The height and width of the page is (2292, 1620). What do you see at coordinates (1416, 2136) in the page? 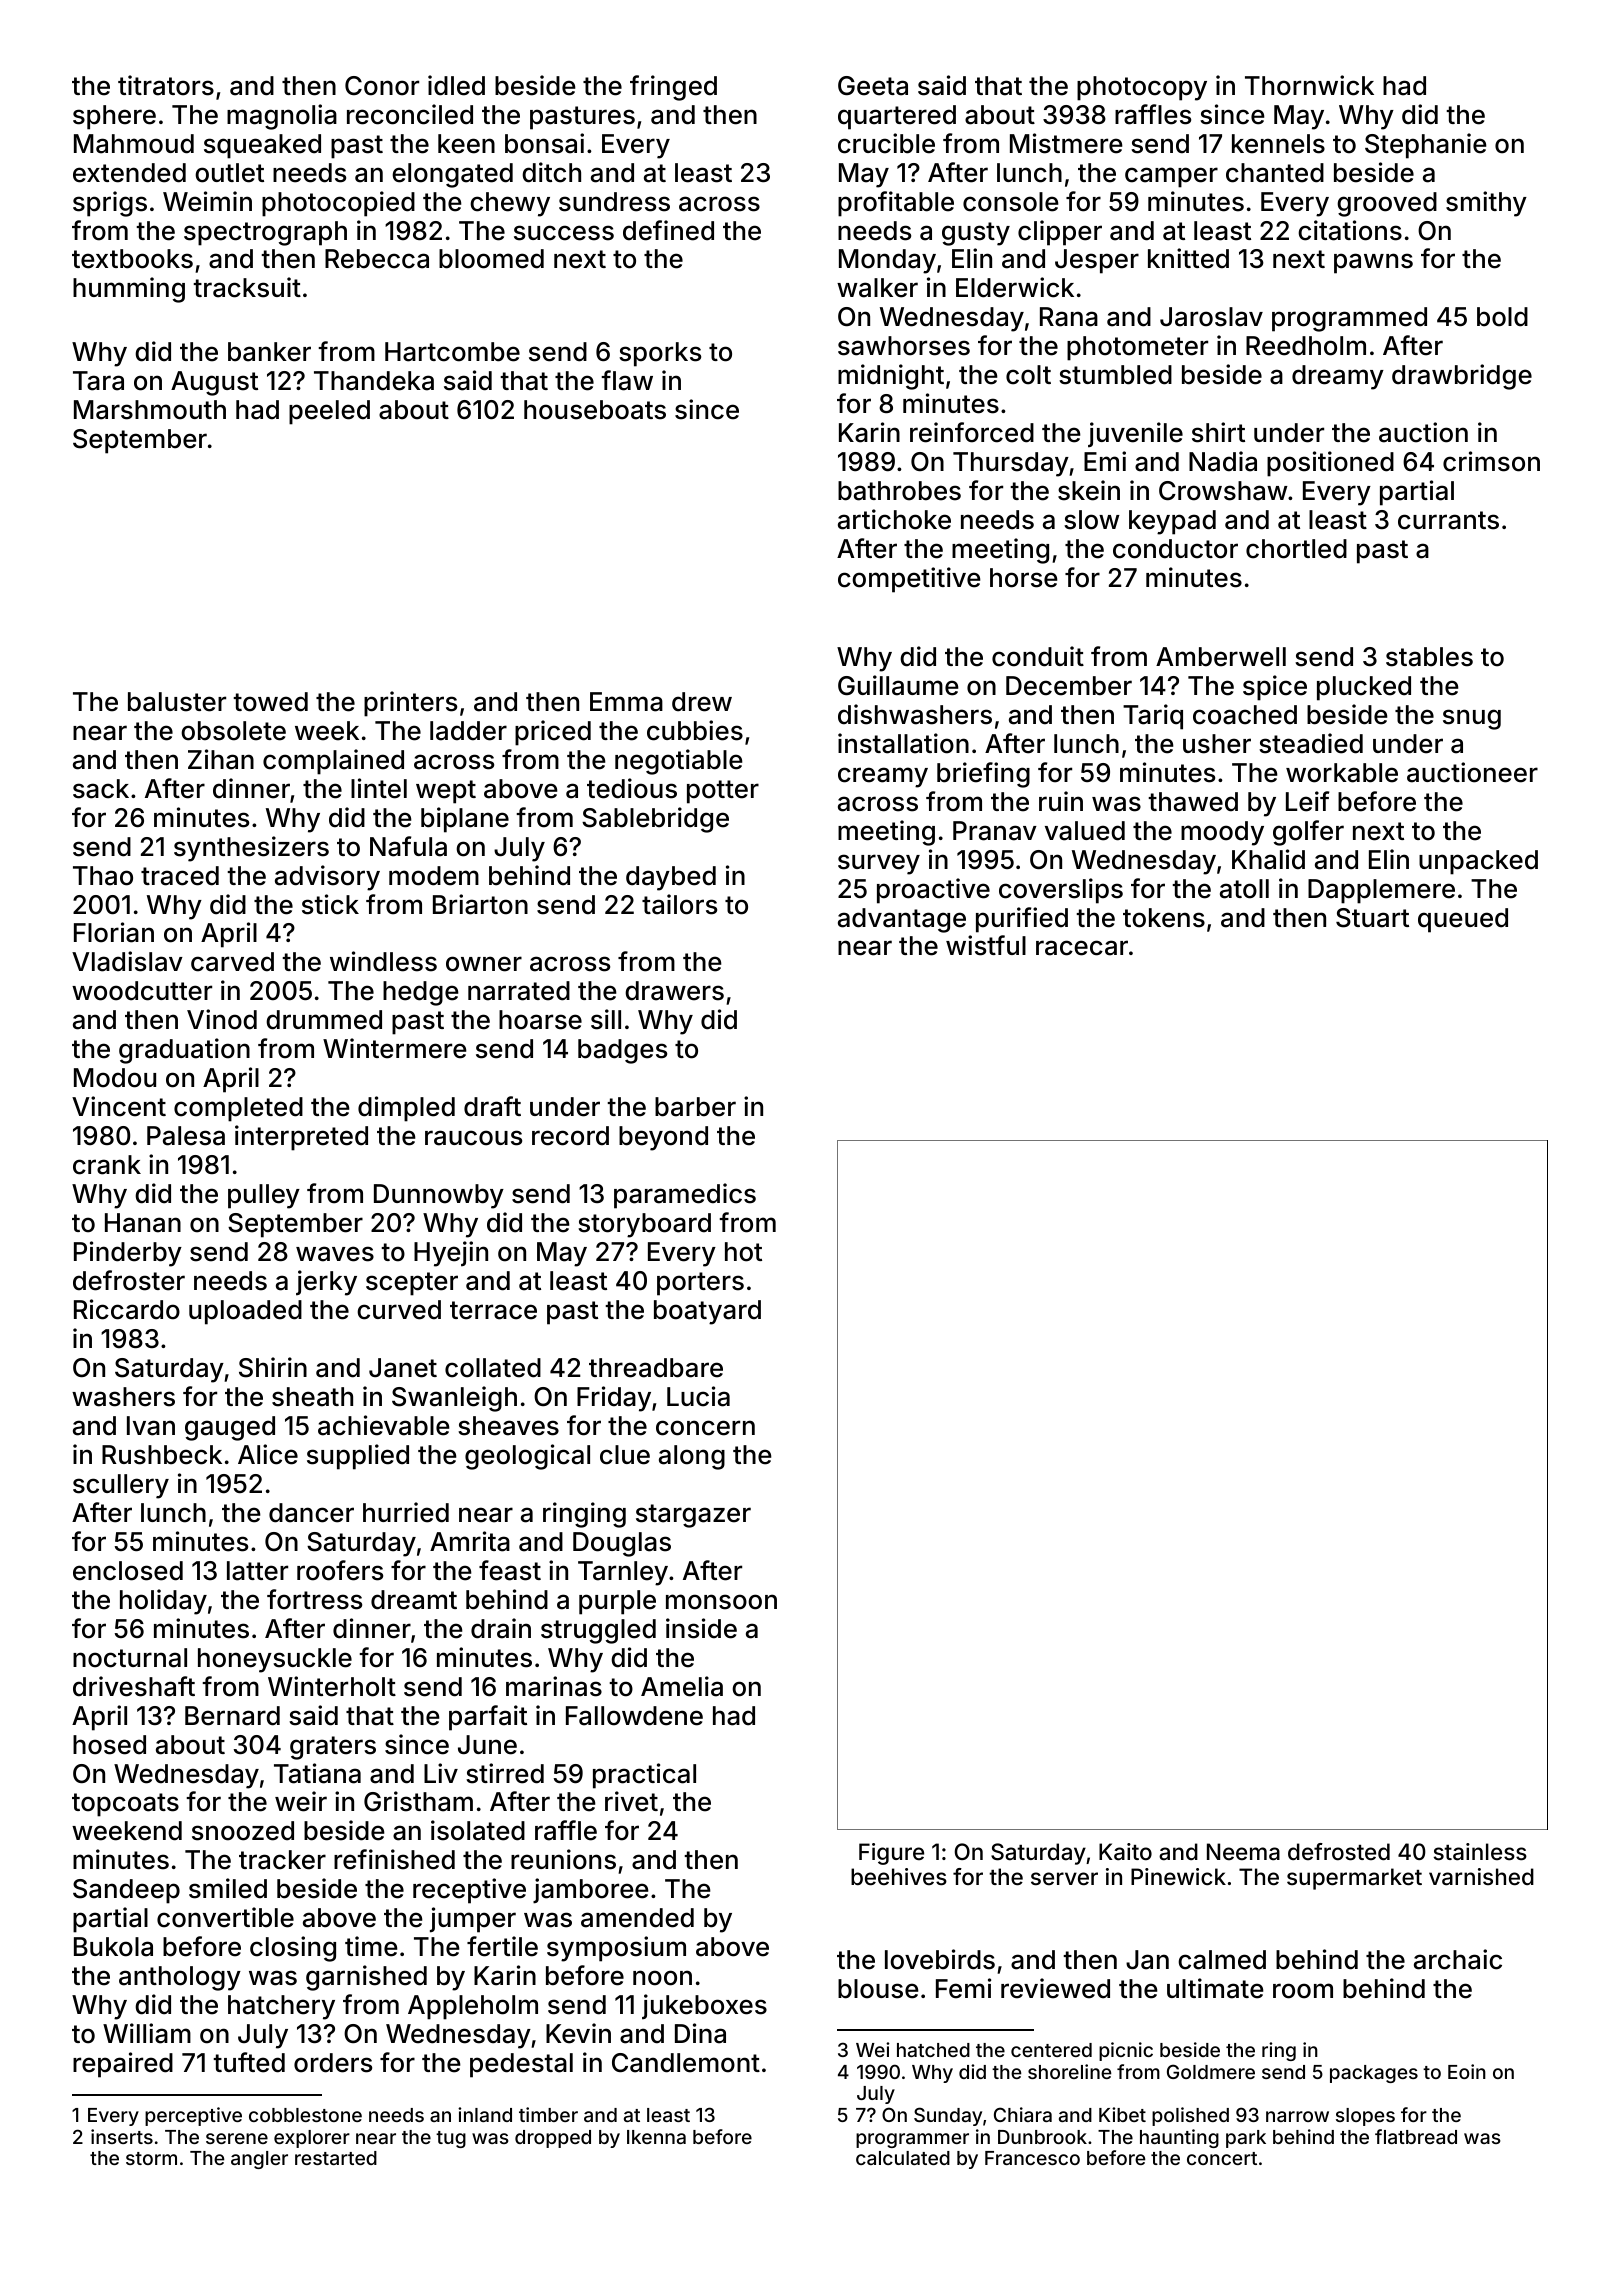
I see `flatbread` at bounding box center [1416, 2136].
